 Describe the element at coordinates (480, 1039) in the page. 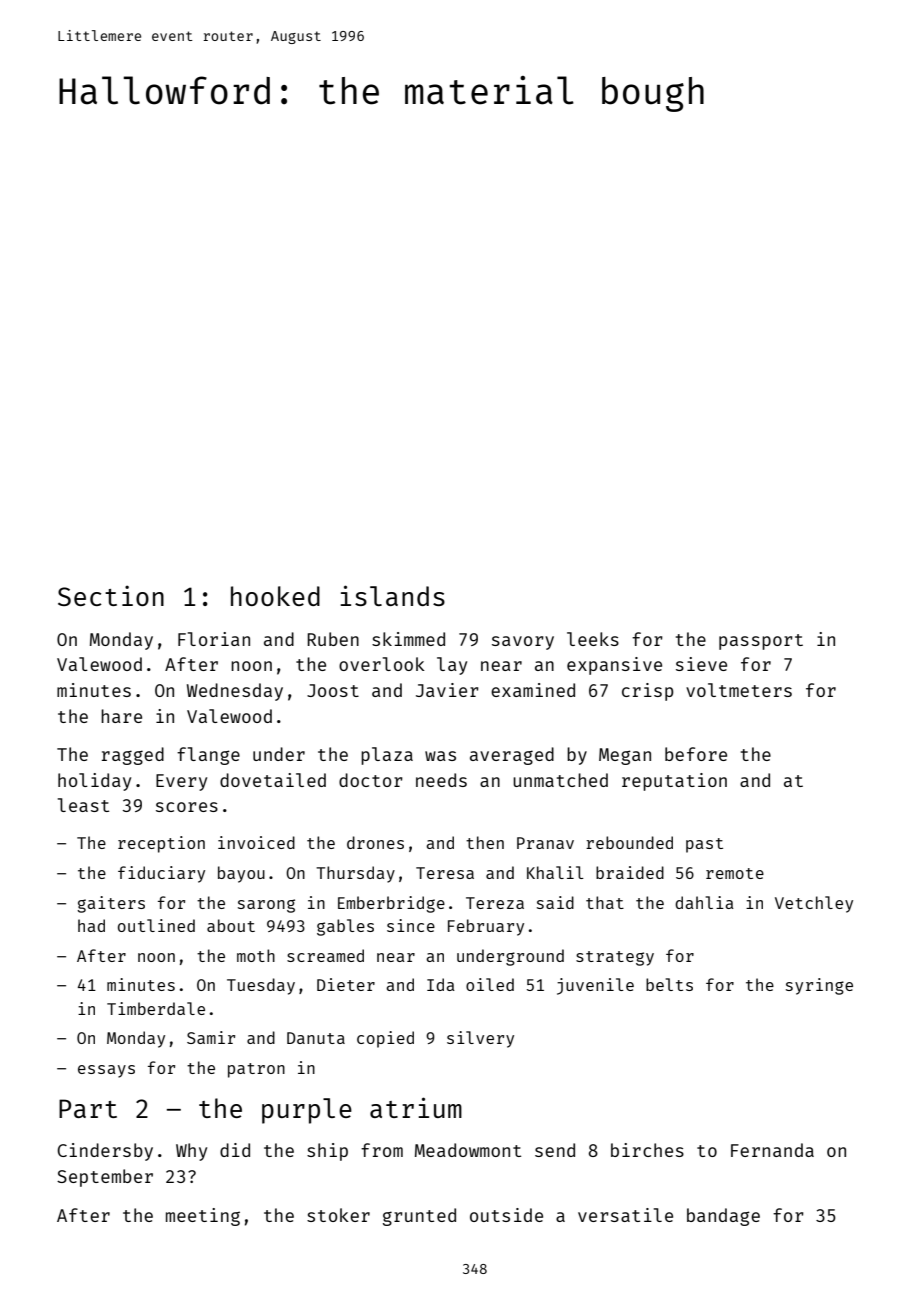

I see `silvery` at that location.
